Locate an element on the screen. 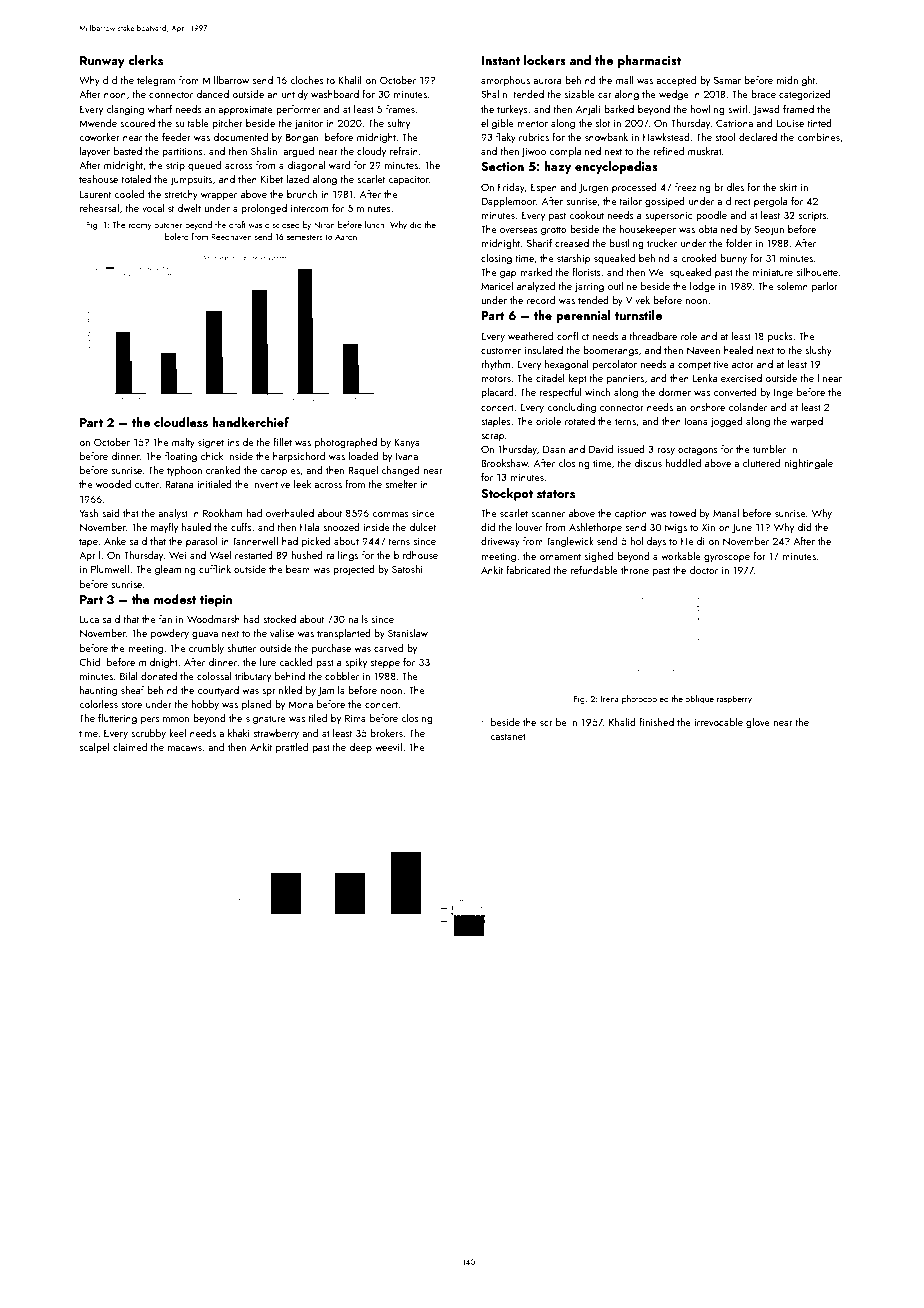  cloches is located at coordinates (307, 80).
